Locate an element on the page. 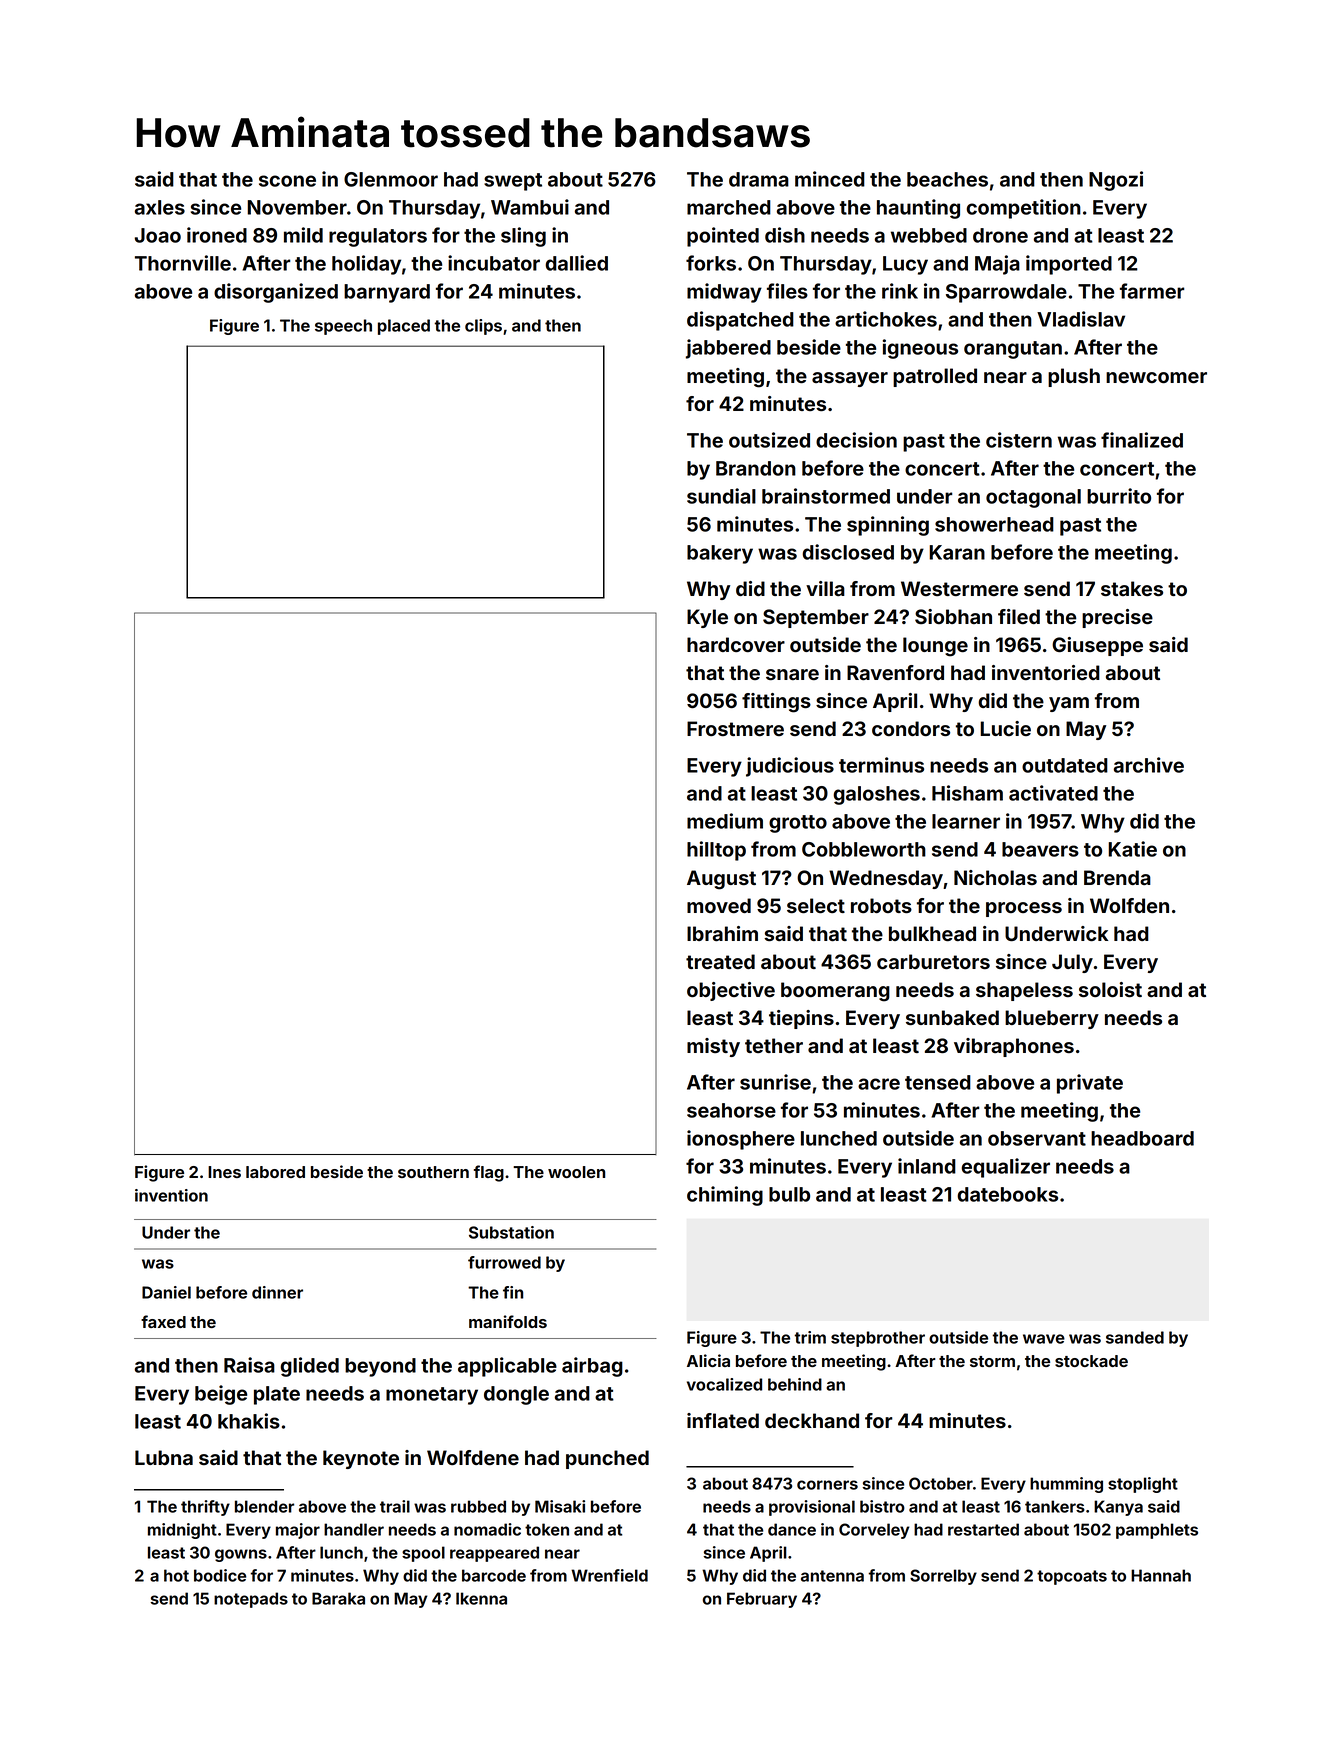 The height and width of the document is (1738, 1343). speech is located at coordinates (343, 327).
